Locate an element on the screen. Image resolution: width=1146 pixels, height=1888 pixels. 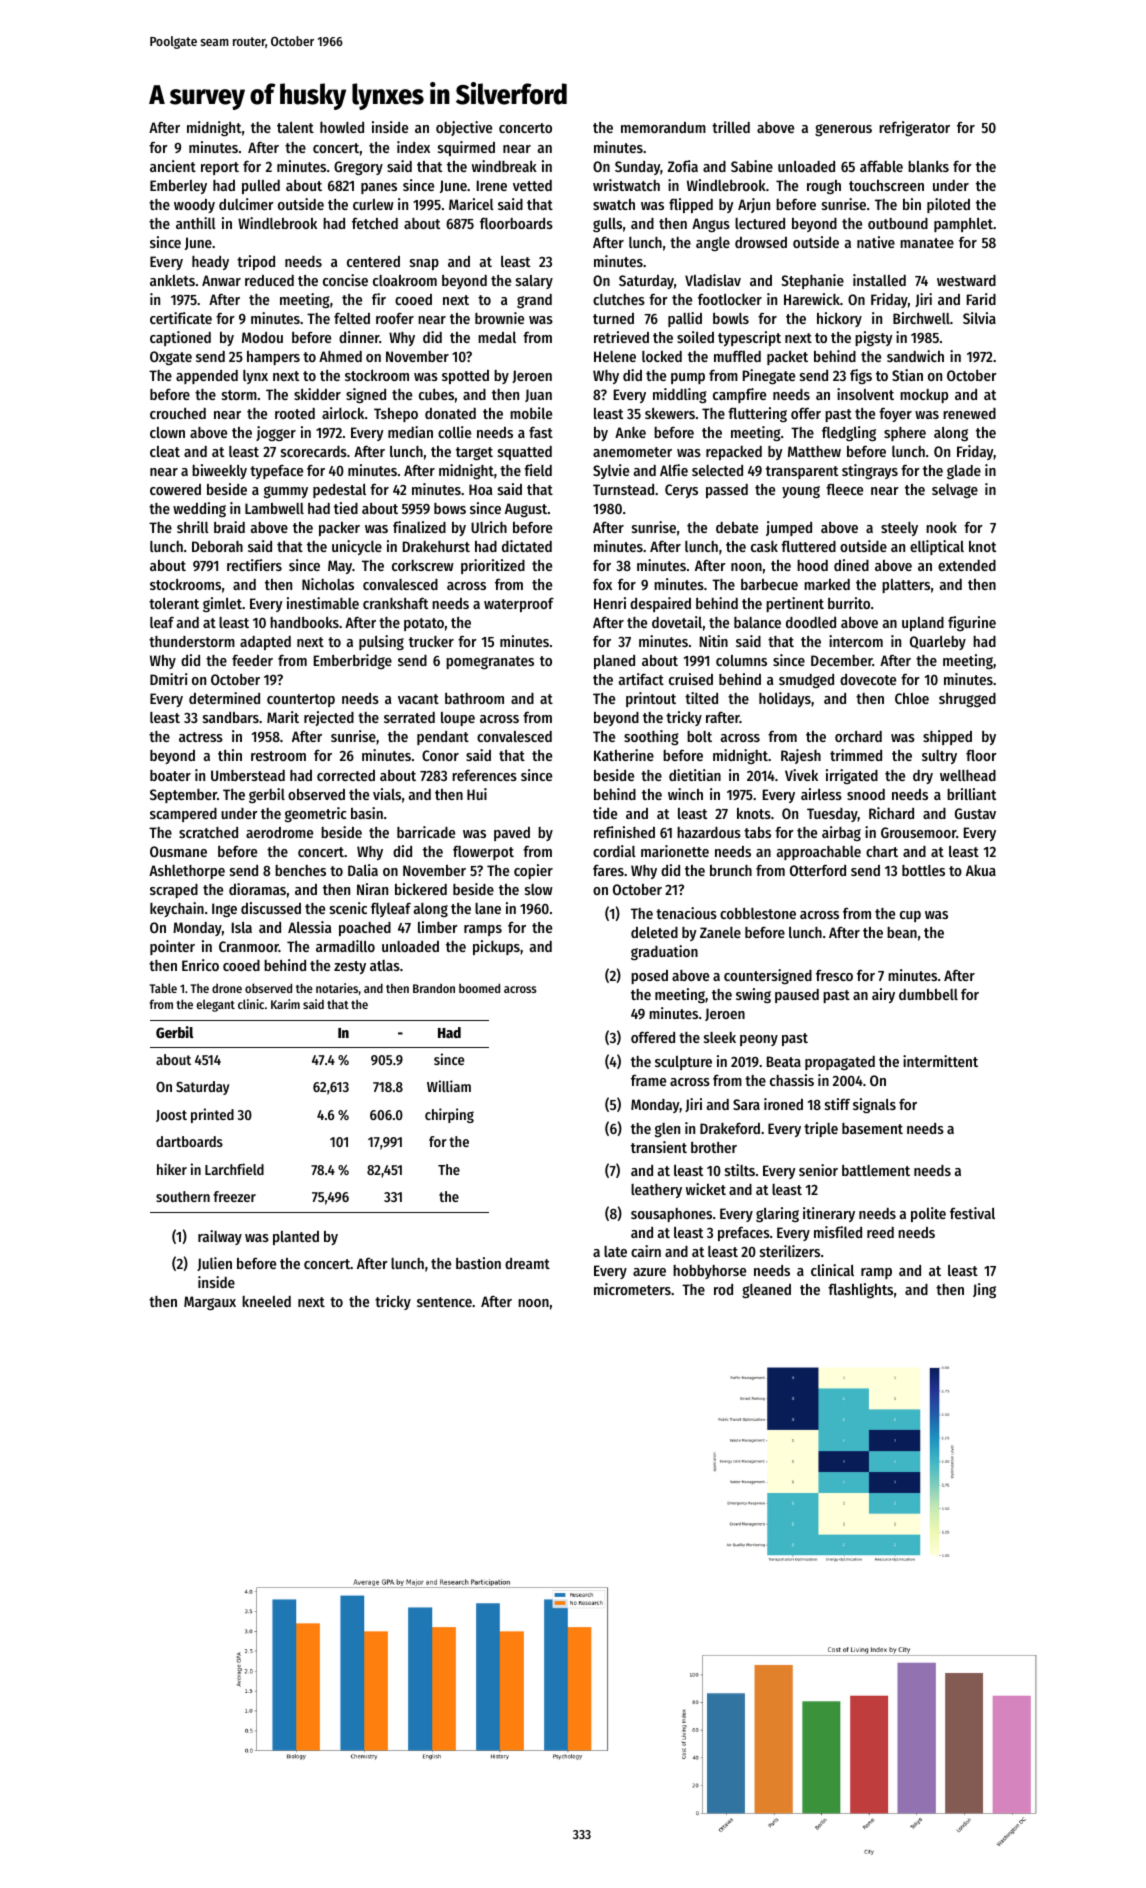
howled is located at coordinates (342, 127).
